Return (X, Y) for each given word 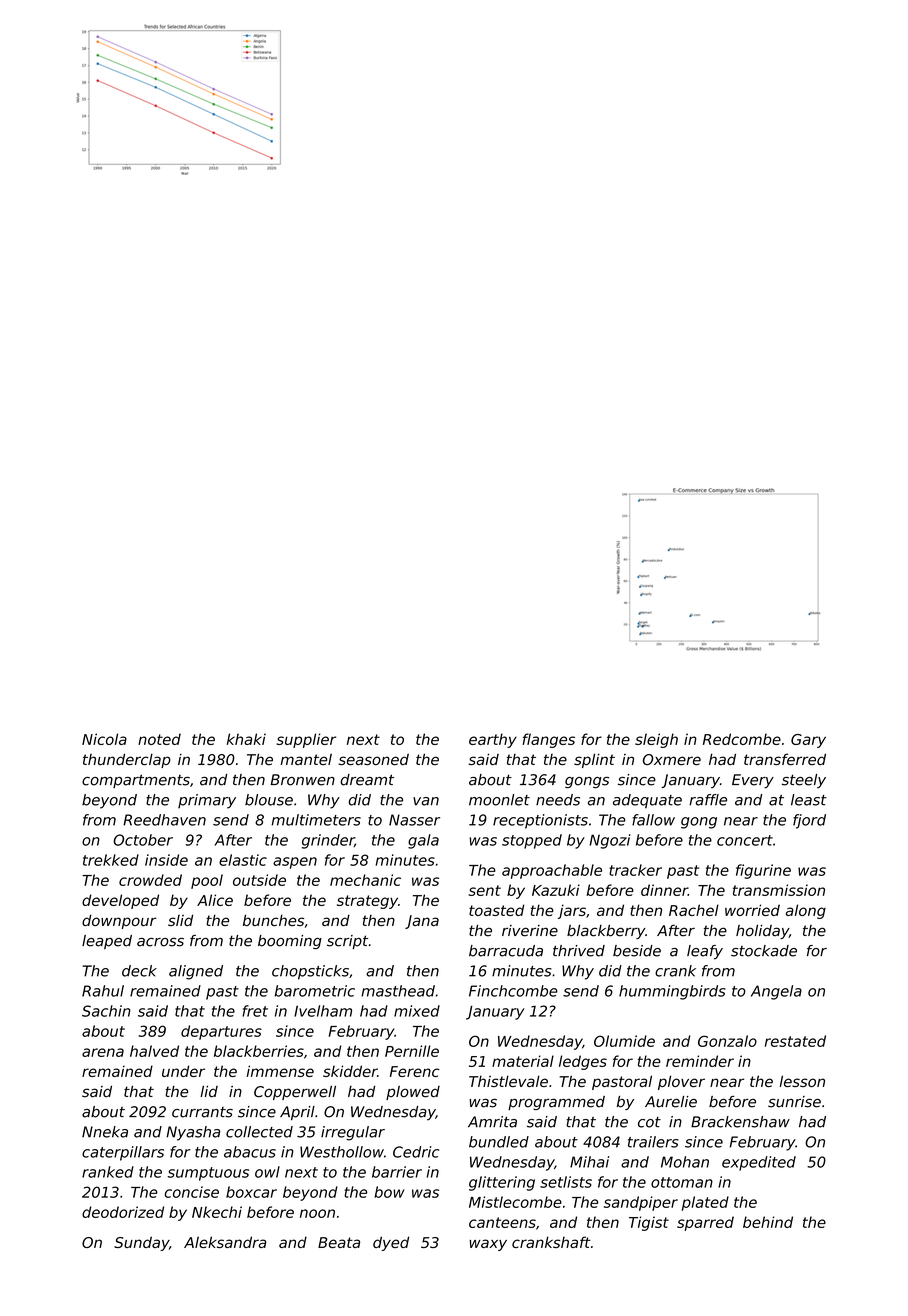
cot (649, 1122)
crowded (150, 880)
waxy (488, 1245)
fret (255, 1011)
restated (795, 1041)
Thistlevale (508, 1081)
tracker (635, 870)
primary (207, 801)
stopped (532, 841)
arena (103, 1052)
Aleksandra (225, 1242)
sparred (705, 1223)
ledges (583, 1062)
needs (558, 800)
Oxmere (672, 759)
